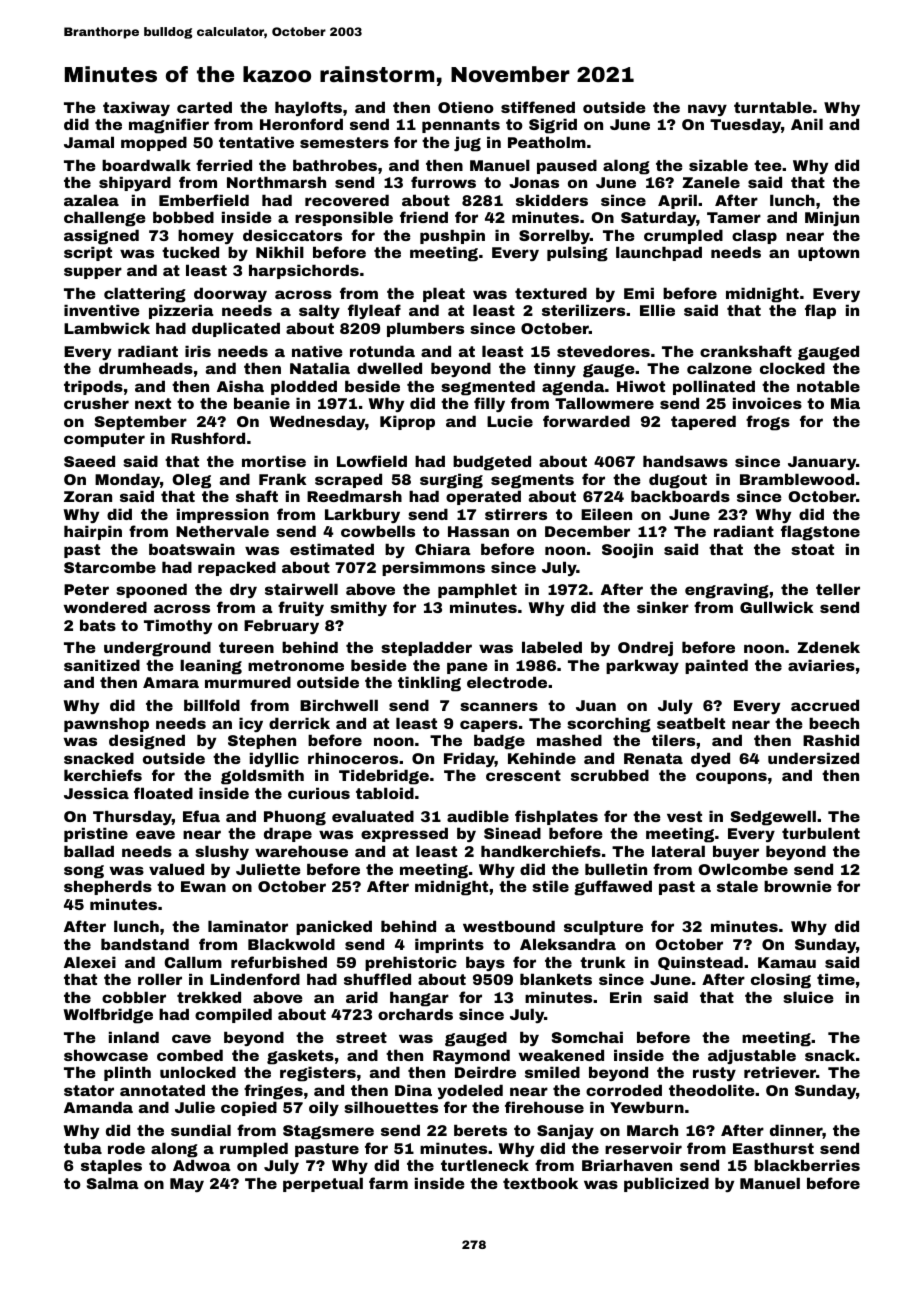  What do you see at coordinates (678, 481) in the screenshot?
I see `dugout` at bounding box center [678, 481].
